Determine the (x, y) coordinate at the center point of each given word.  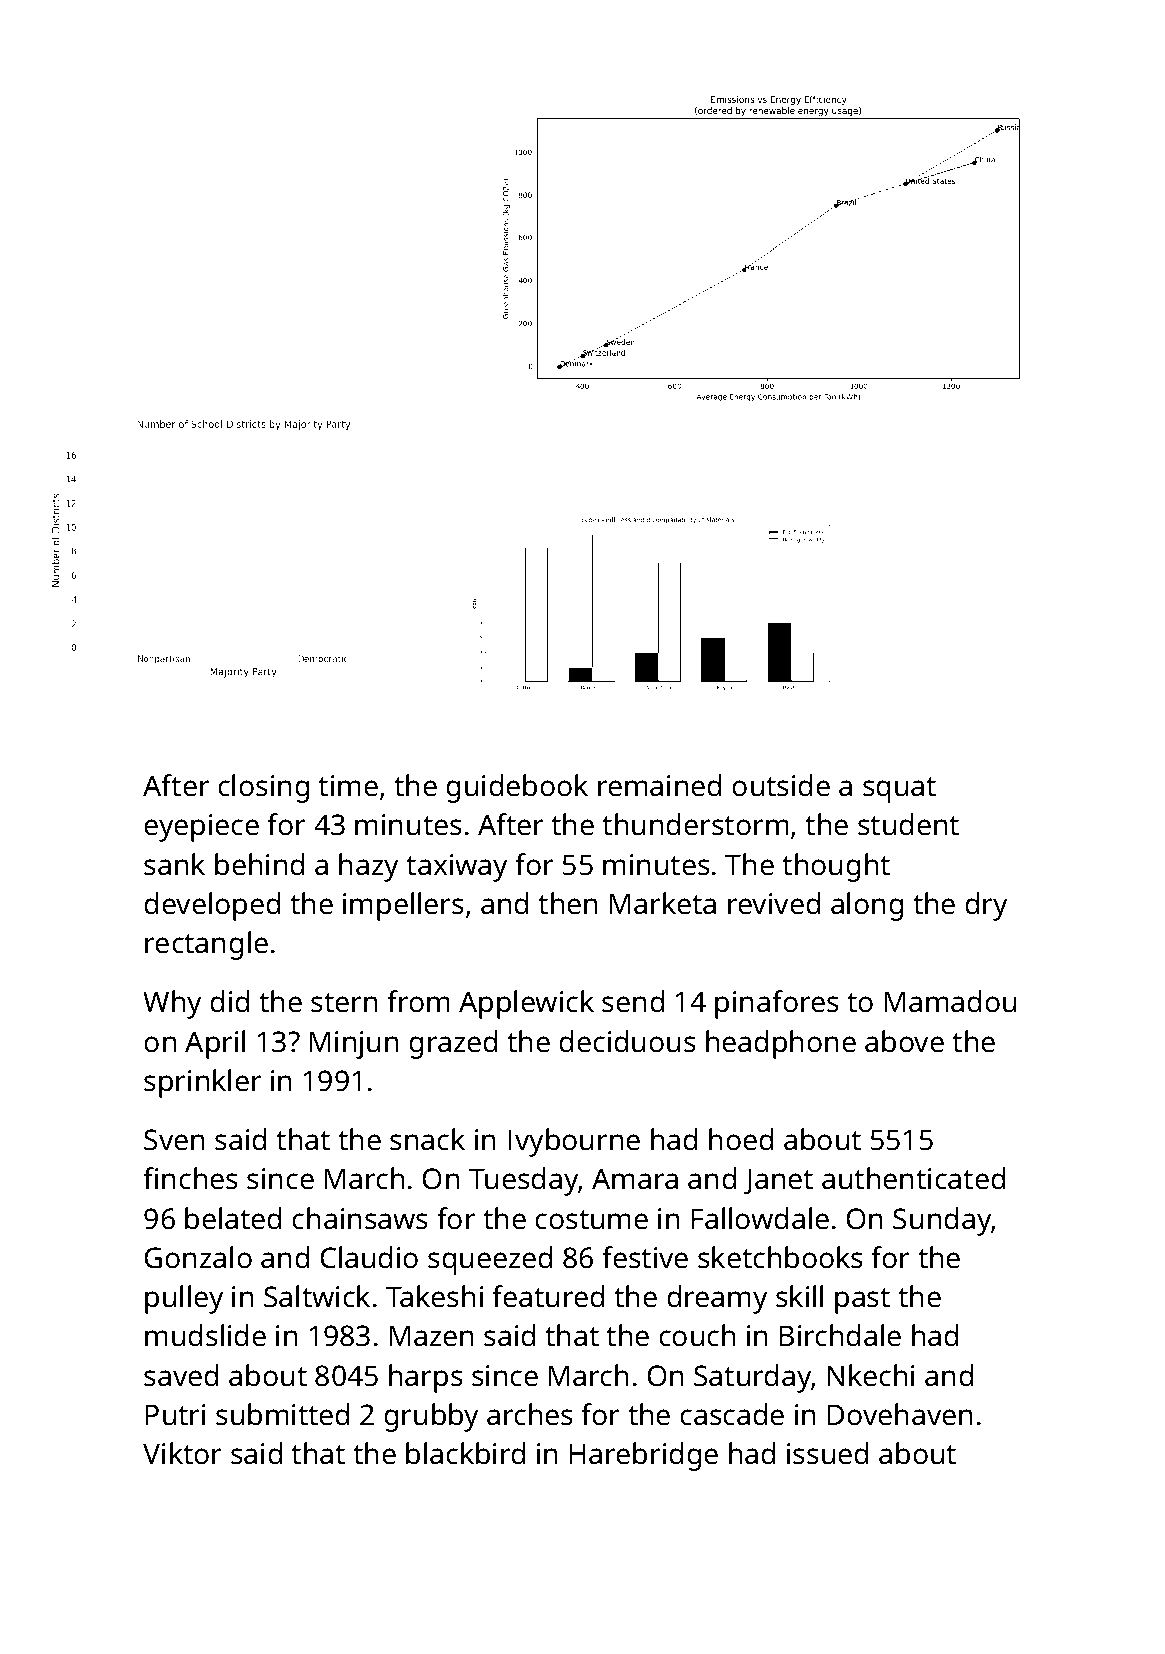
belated (233, 1218)
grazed (453, 1044)
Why (172, 1004)
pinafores (777, 1004)
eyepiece (201, 828)
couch (697, 1335)
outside (781, 785)
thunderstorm (695, 824)
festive (645, 1257)
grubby (431, 1417)
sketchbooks (780, 1257)
